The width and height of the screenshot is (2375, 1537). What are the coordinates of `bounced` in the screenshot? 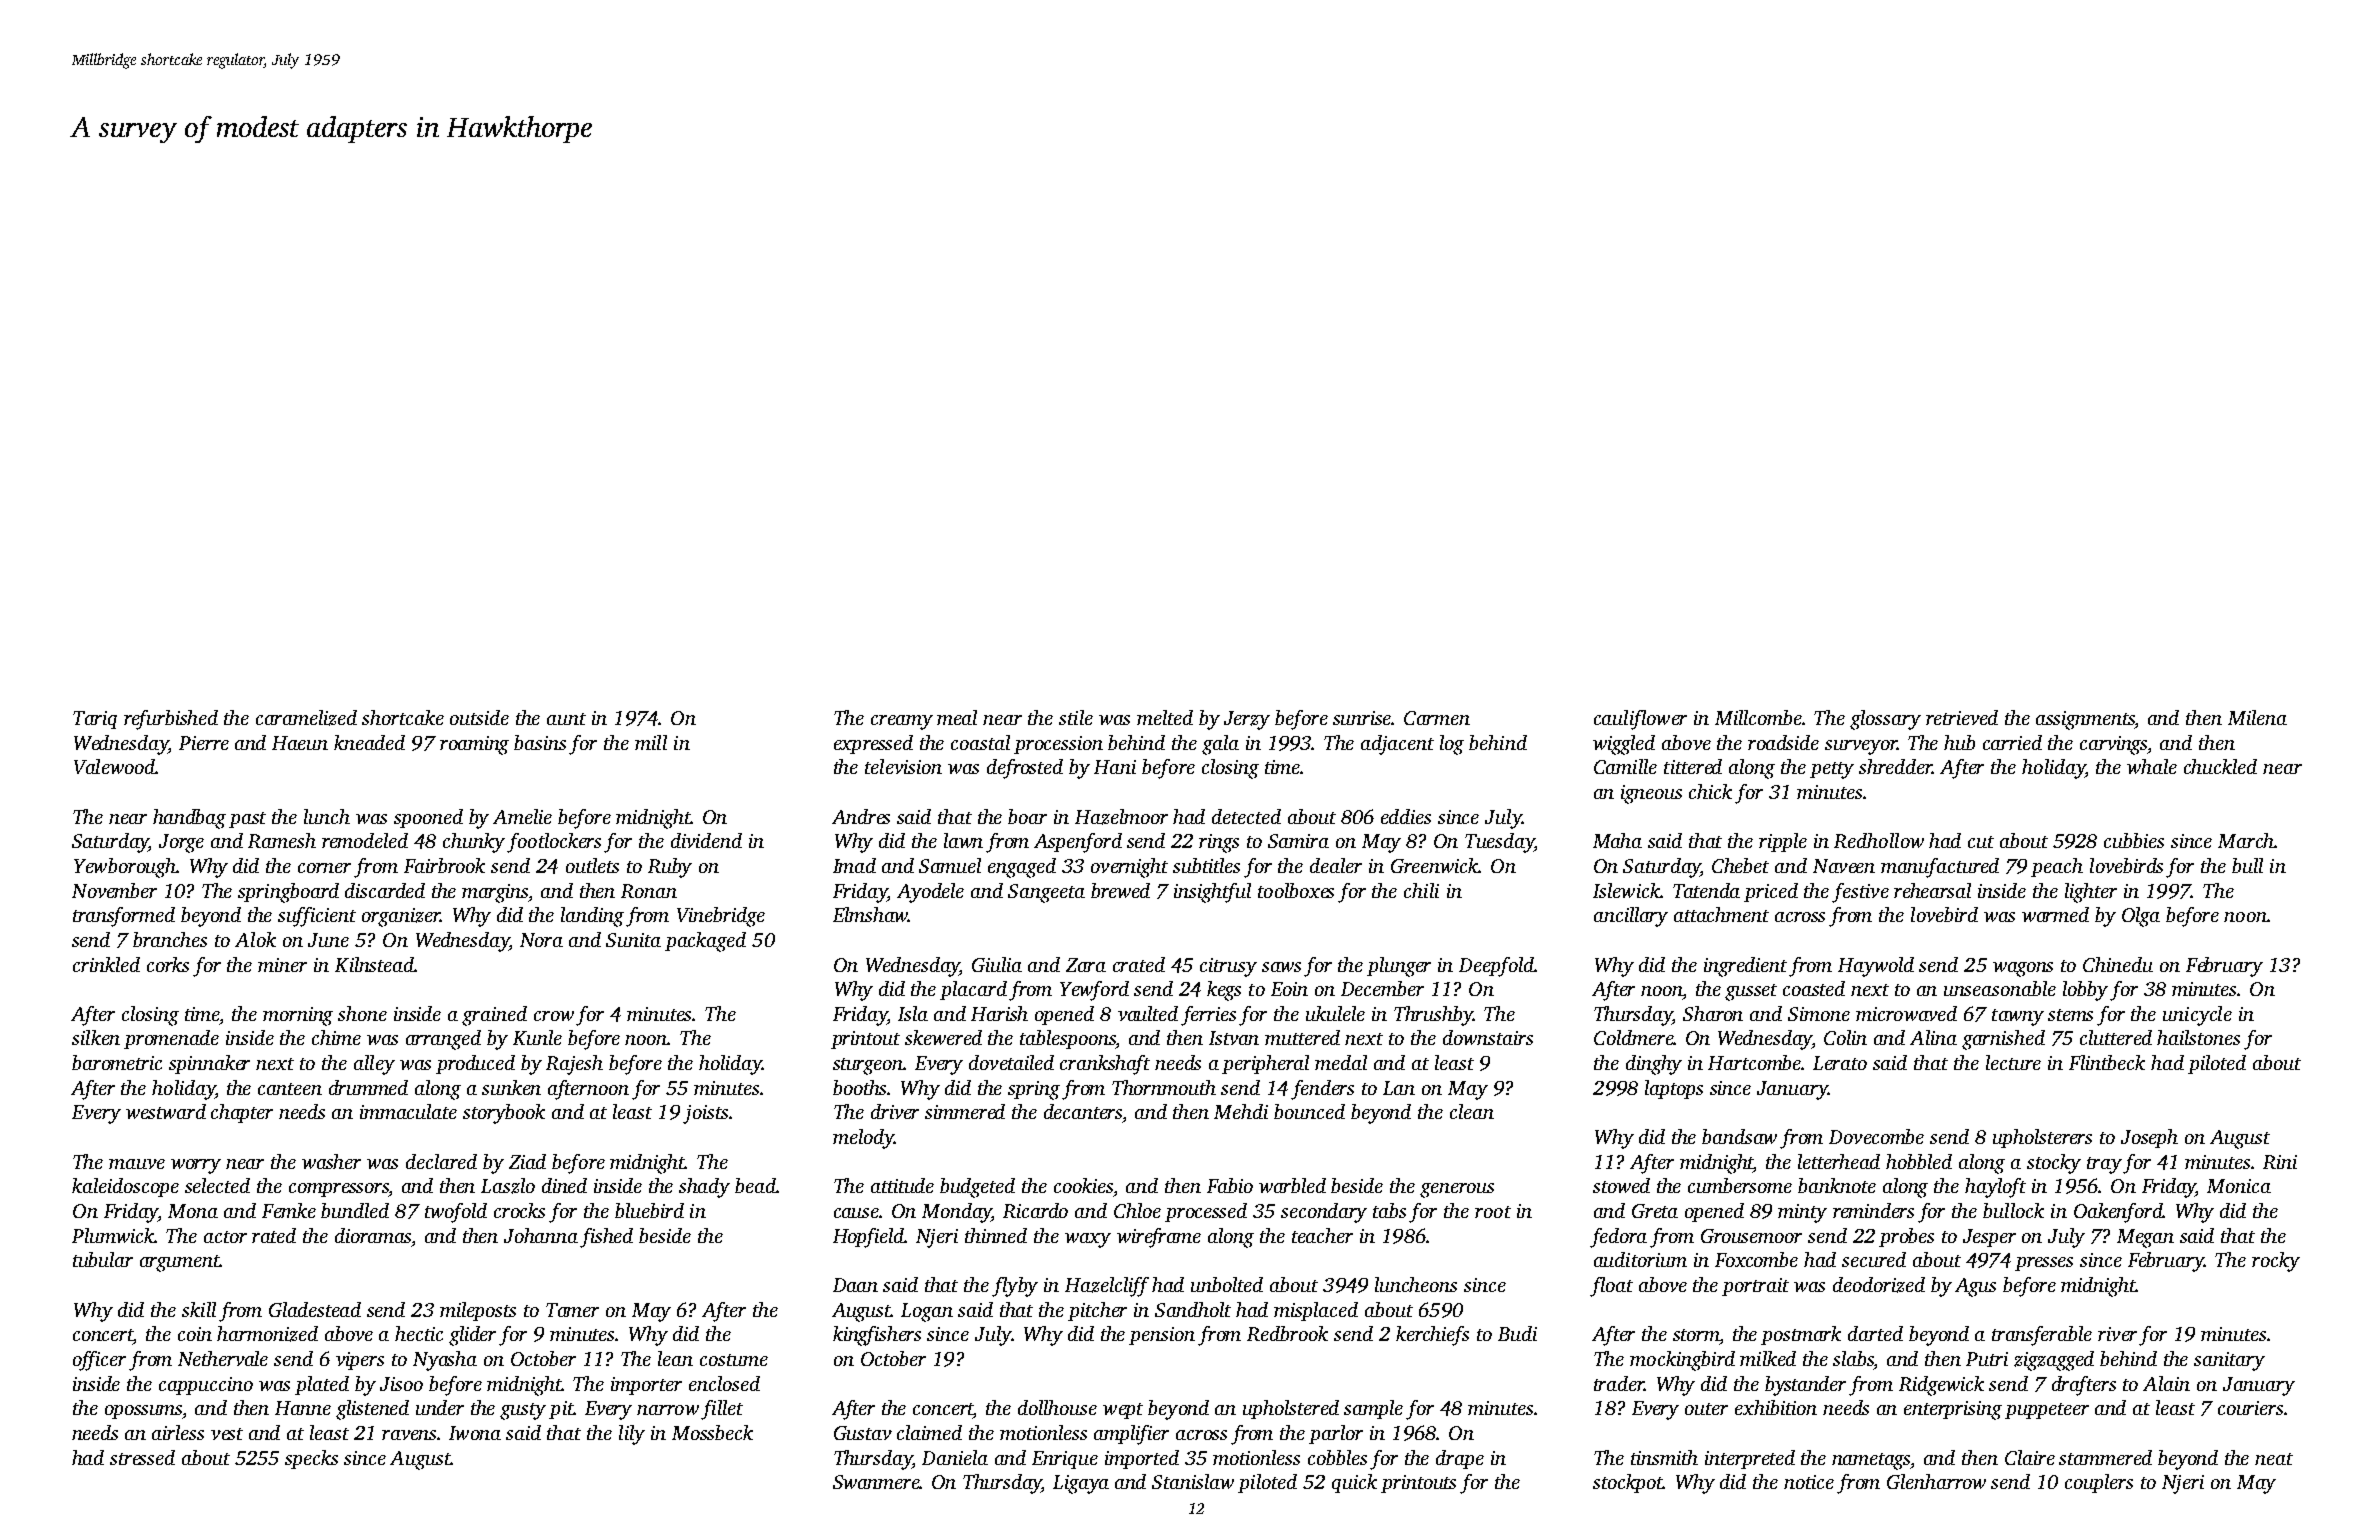 It's located at (1309, 1111).
